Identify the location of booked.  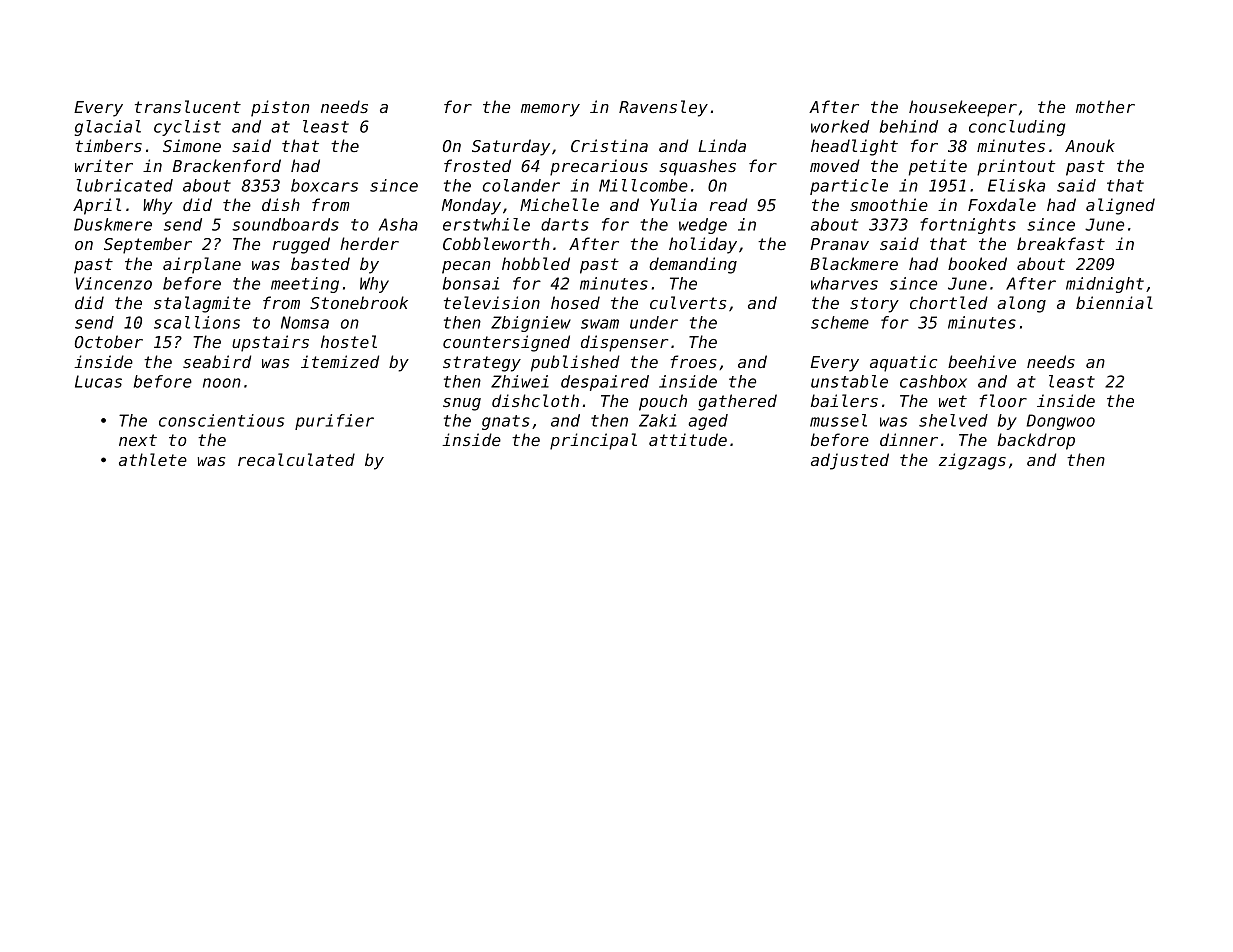
(977, 263).
